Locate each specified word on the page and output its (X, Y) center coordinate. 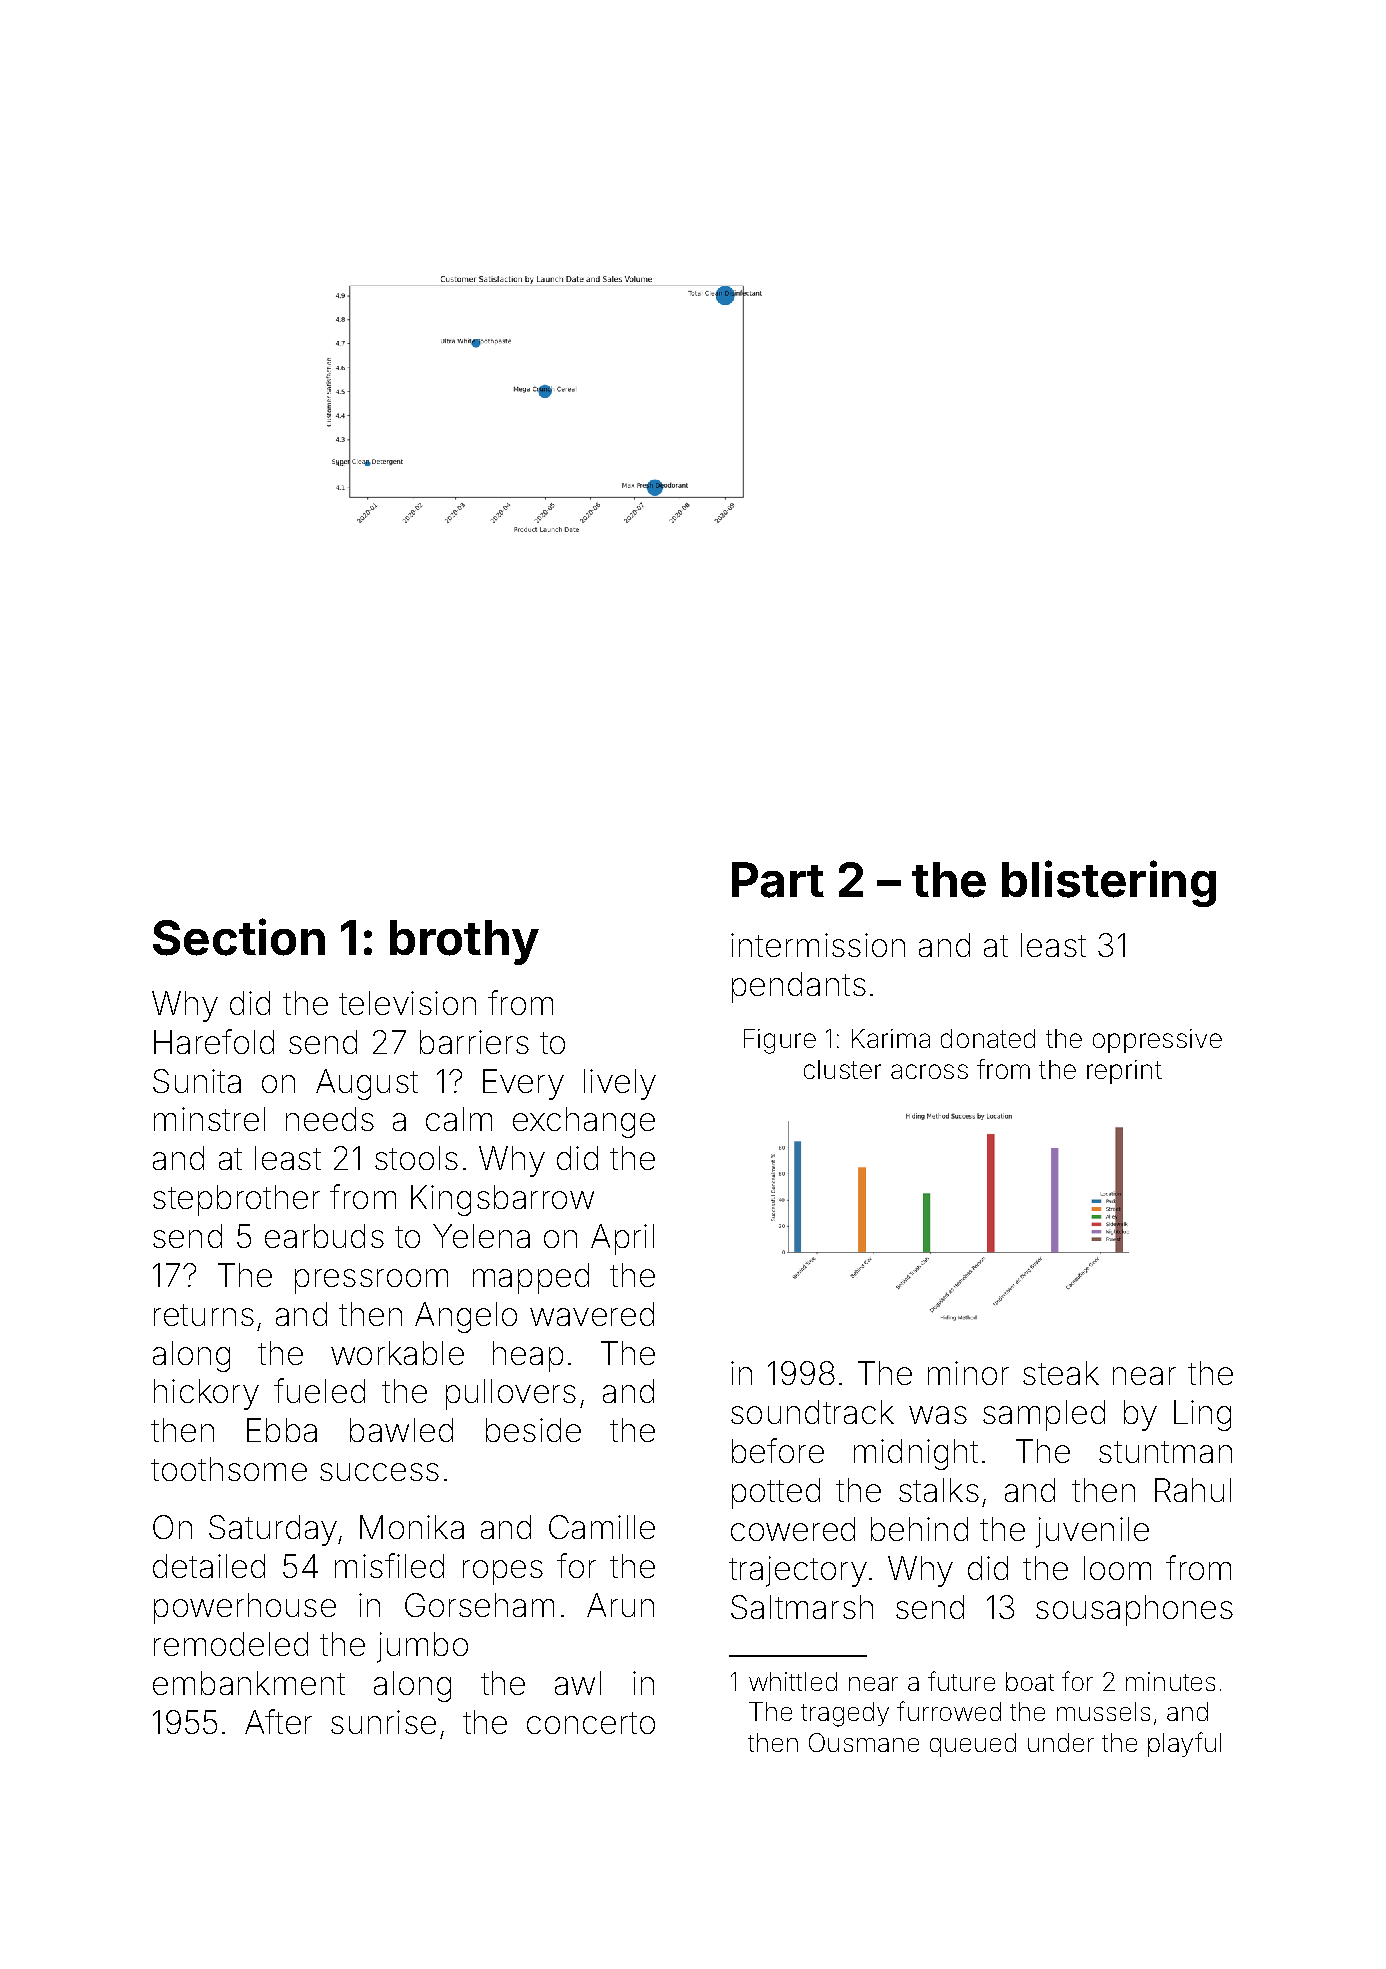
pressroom (371, 1281)
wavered (592, 1314)
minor (968, 1373)
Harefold (214, 1041)
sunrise (383, 1722)
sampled (1044, 1415)
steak (1061, 1373)
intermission (818, 945)
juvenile (1092, 1532)
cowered (793, 1529)
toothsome (229, 1469)
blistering (1109, 883)
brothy (464, 942)
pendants (799, 987)
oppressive (1157, 1041)
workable (397, 1353)
